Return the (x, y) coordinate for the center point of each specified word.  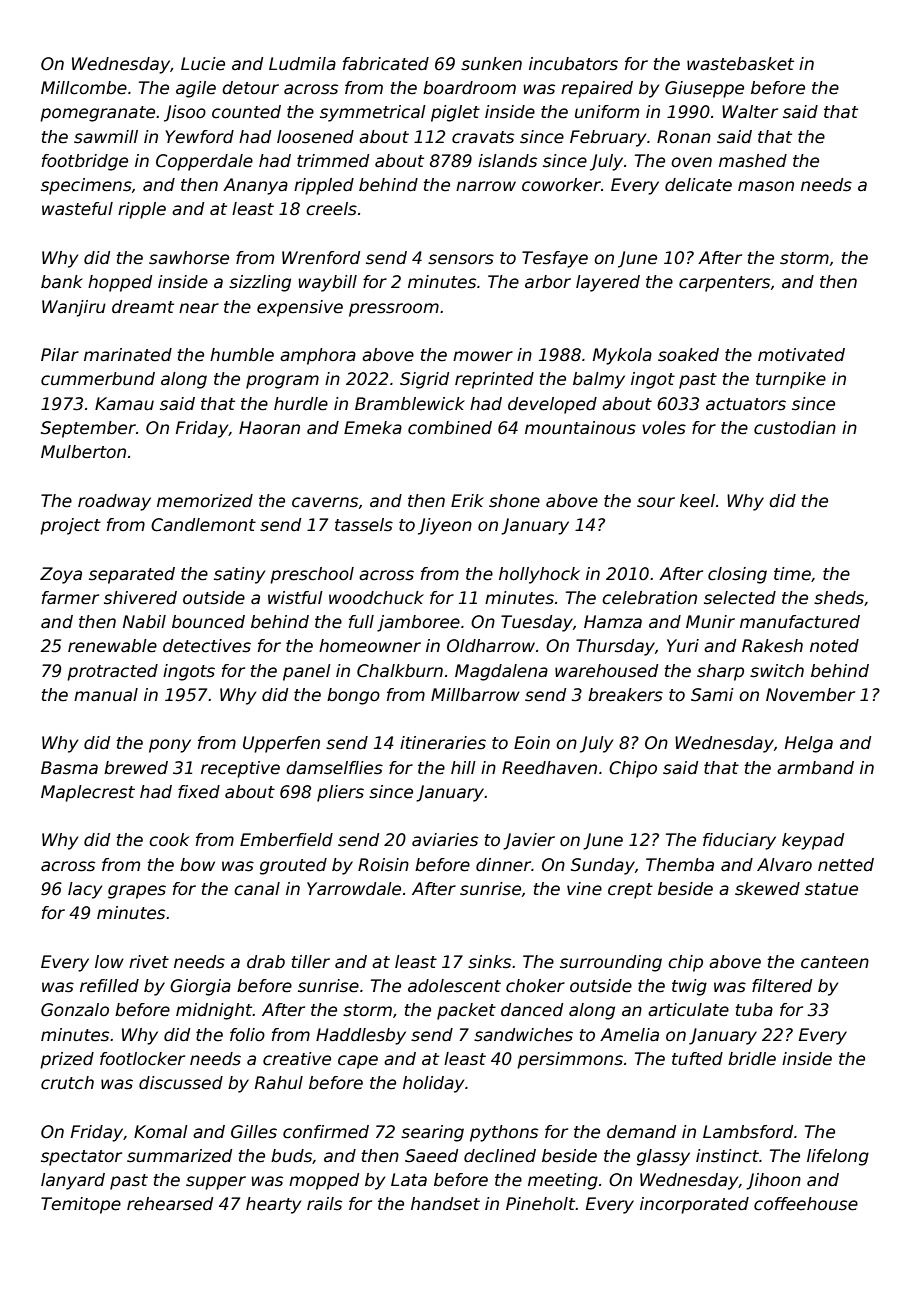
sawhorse (189, 258)
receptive (240, 769)
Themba (680, 865)
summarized (179, 1156)
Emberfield (286, 840)
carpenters (724, 284)
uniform (607, 112)
